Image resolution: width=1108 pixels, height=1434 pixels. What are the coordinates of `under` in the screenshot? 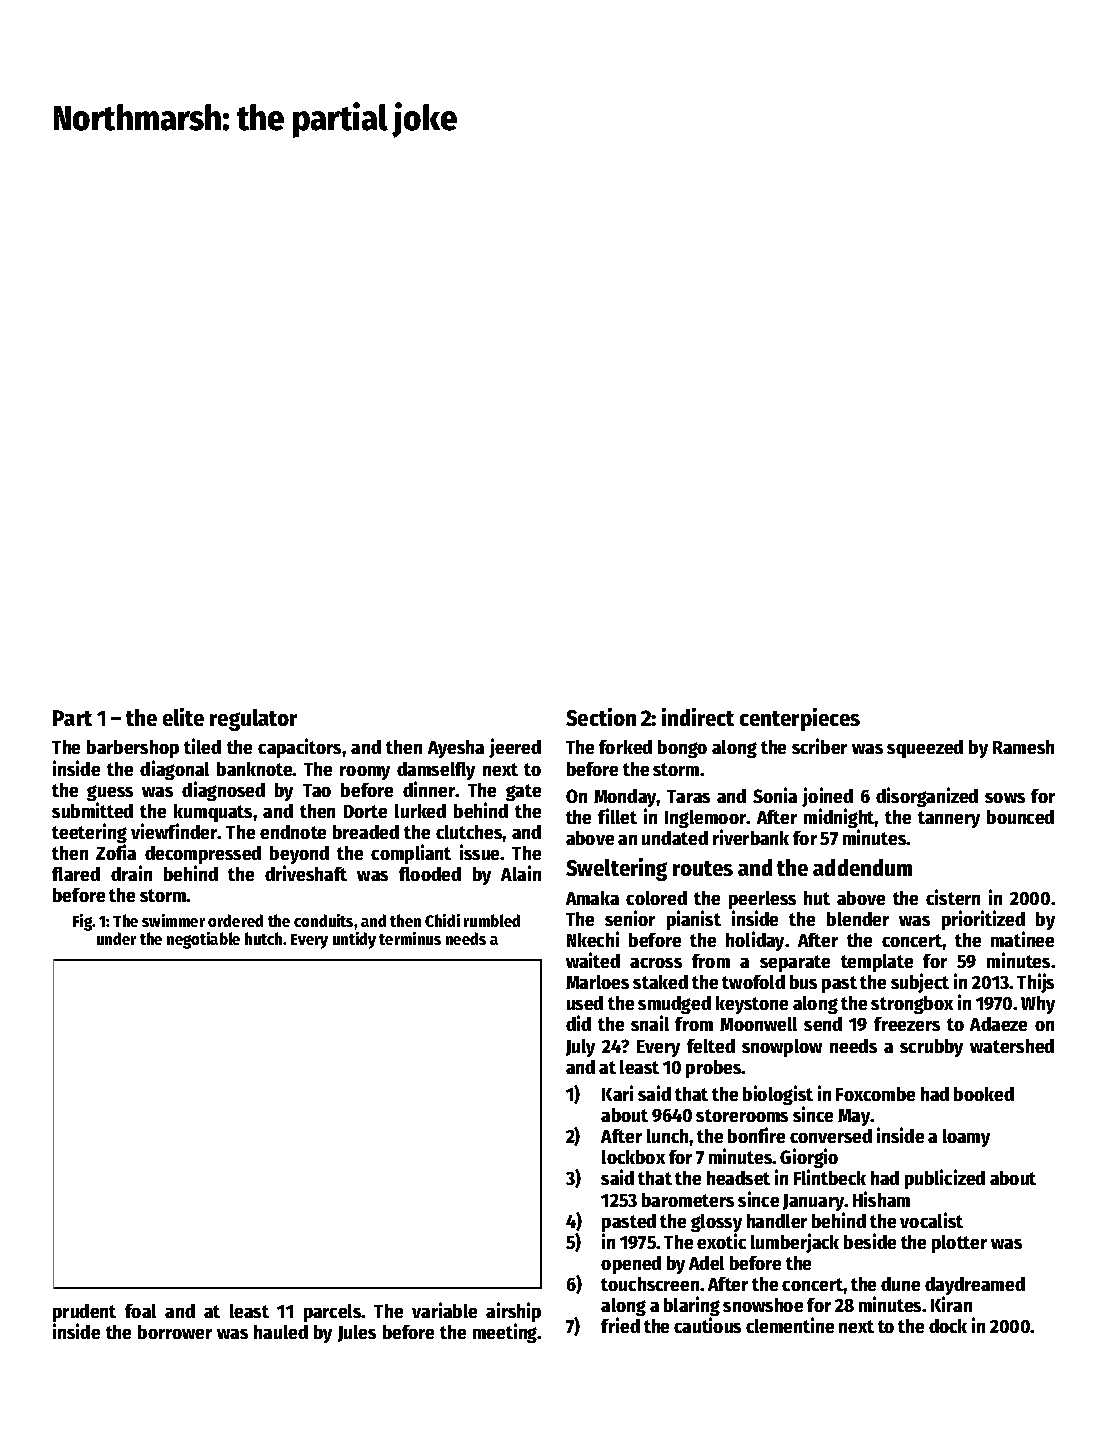 It's located at (116, 938).
